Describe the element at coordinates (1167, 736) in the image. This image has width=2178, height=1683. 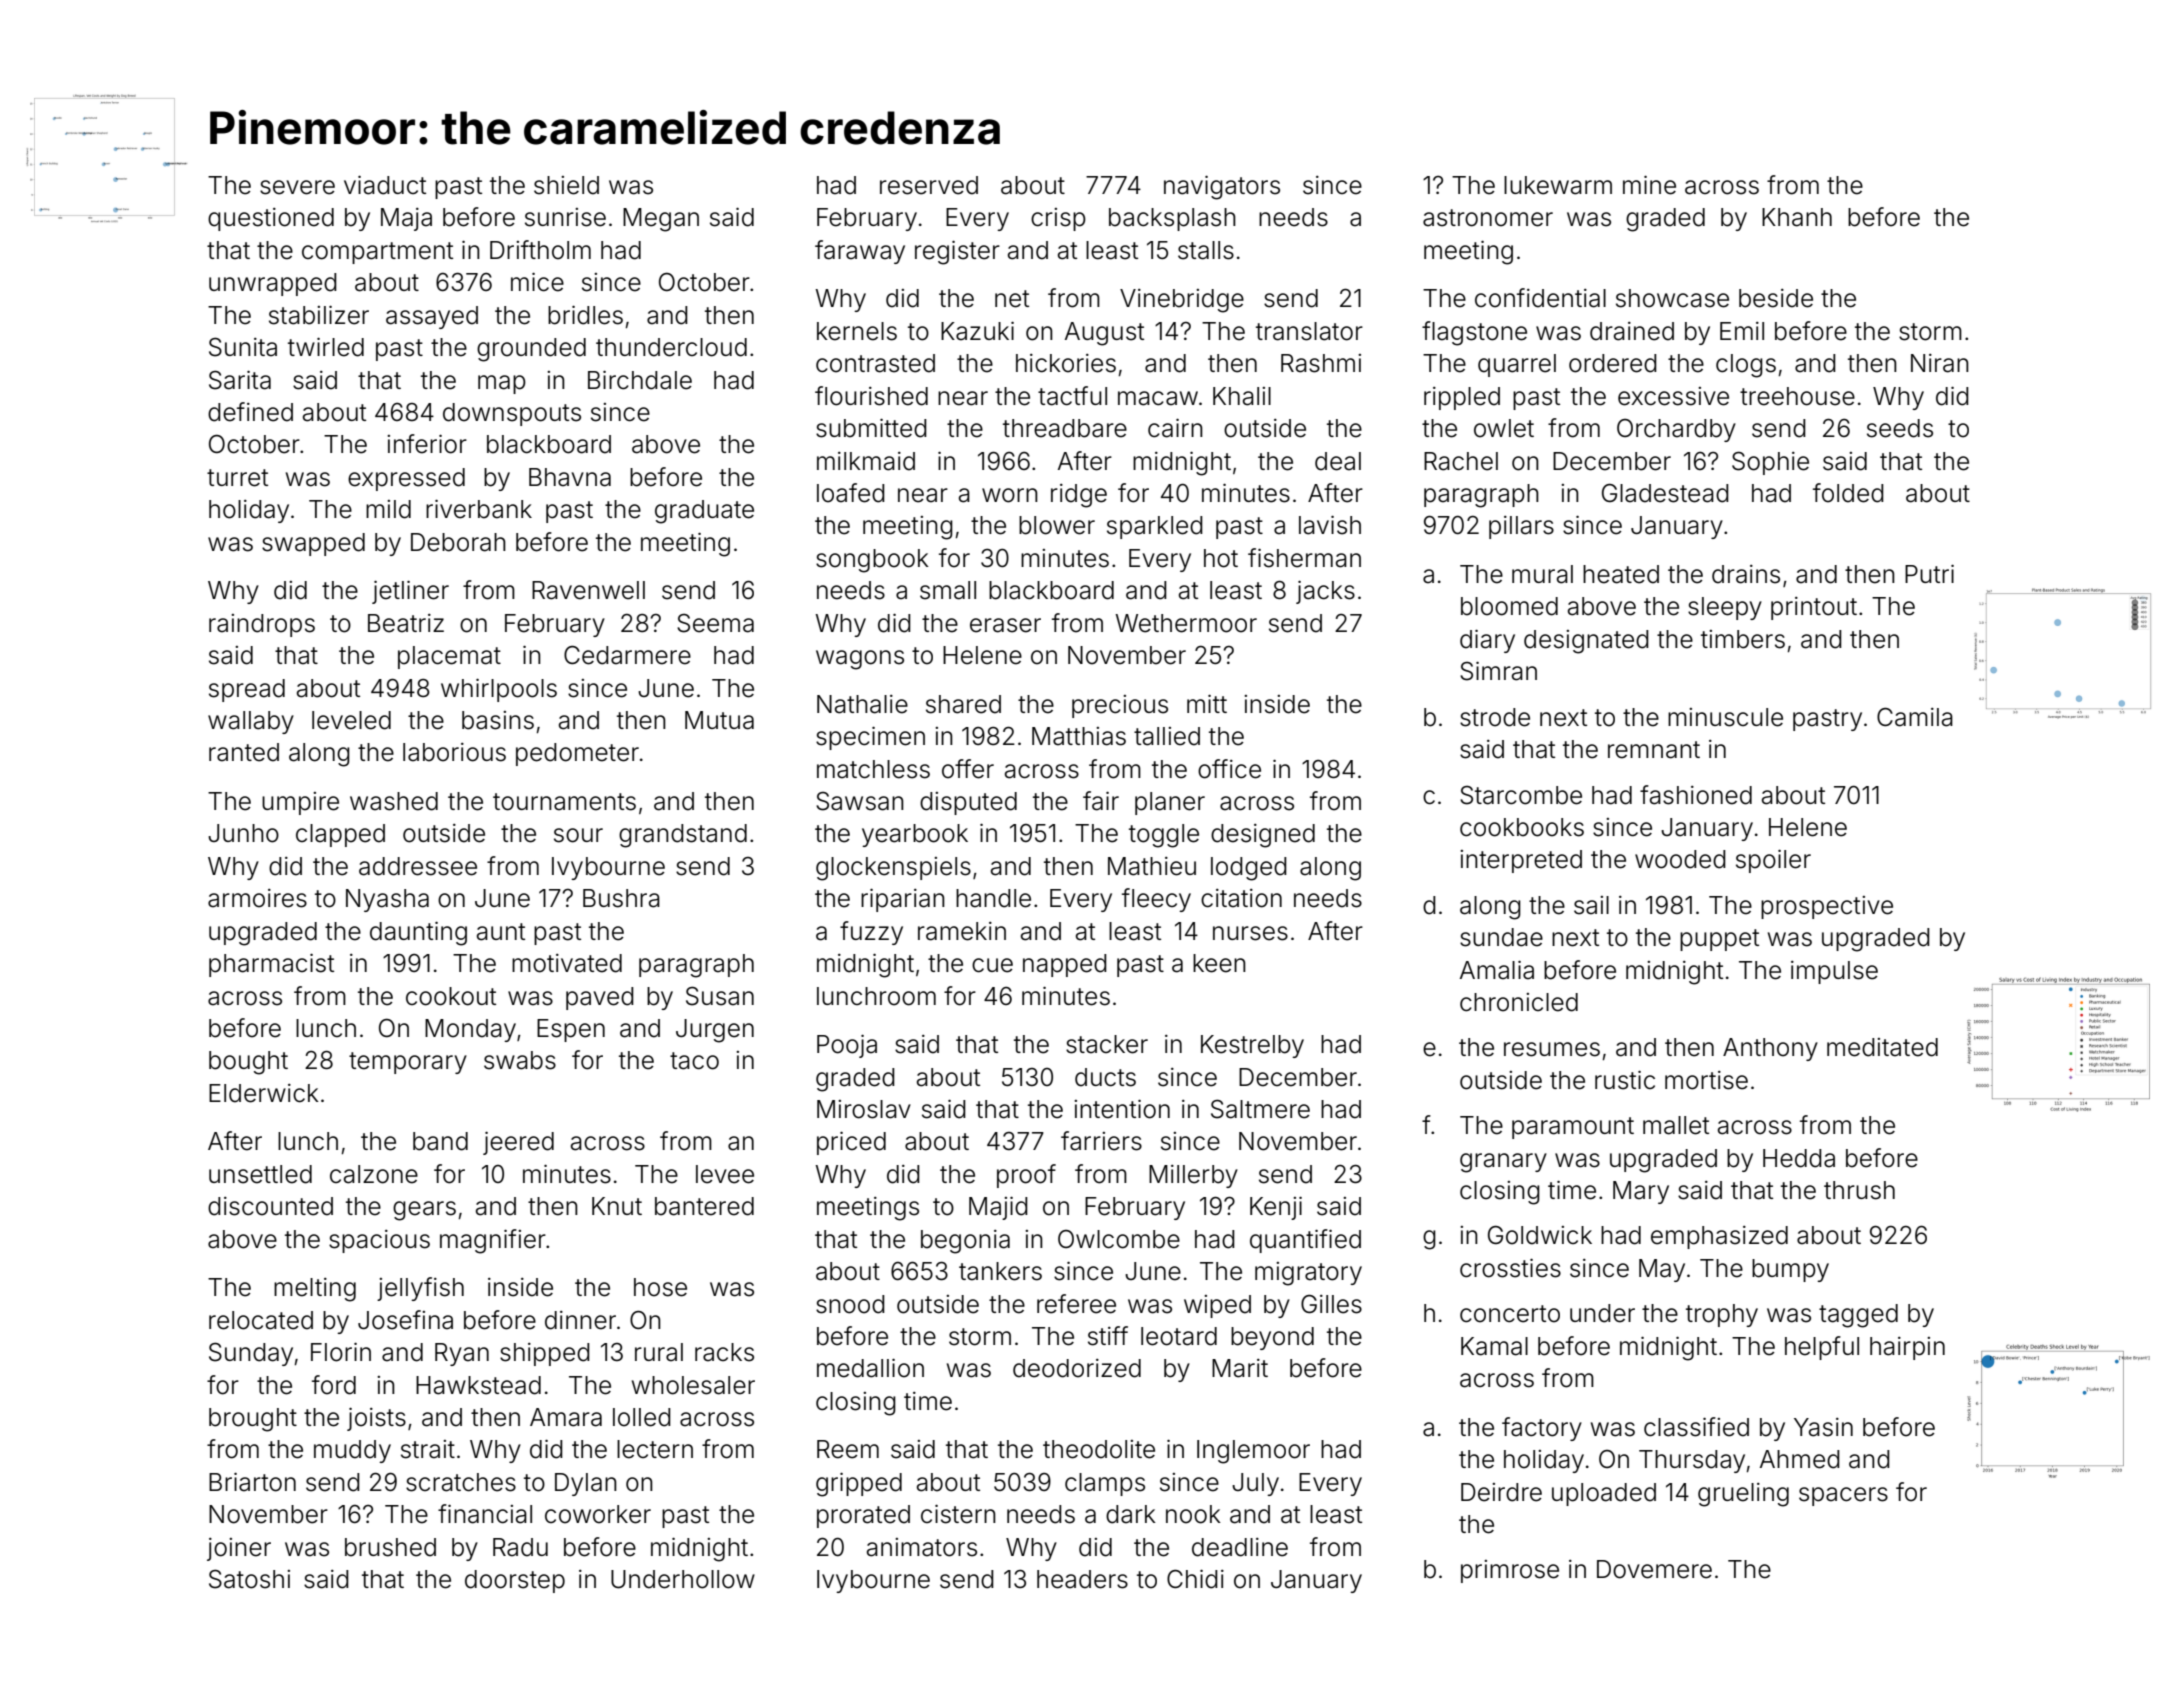
I see `tallied` at that location.
